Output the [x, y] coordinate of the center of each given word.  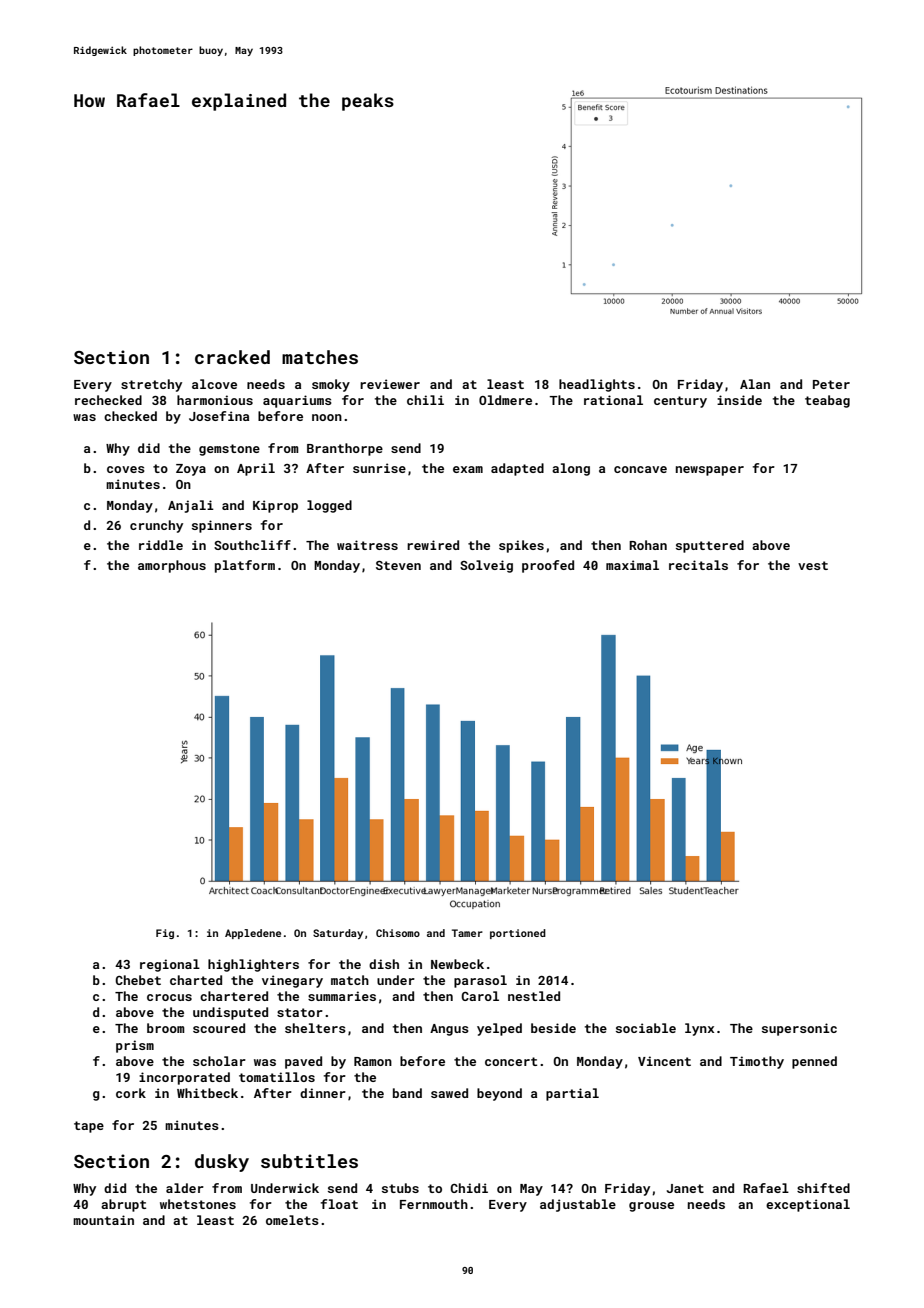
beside [553, 1028]
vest [813, 565]
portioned [518, 934]
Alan [755, 384]
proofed [548, 566]
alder [185, 1188]
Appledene [253, 934]
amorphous [172, 566]
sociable [646, 1028]
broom [166, 1028]
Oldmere [505, 400]
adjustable [578, 1205]
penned [814, 1062]
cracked [232, 357]
